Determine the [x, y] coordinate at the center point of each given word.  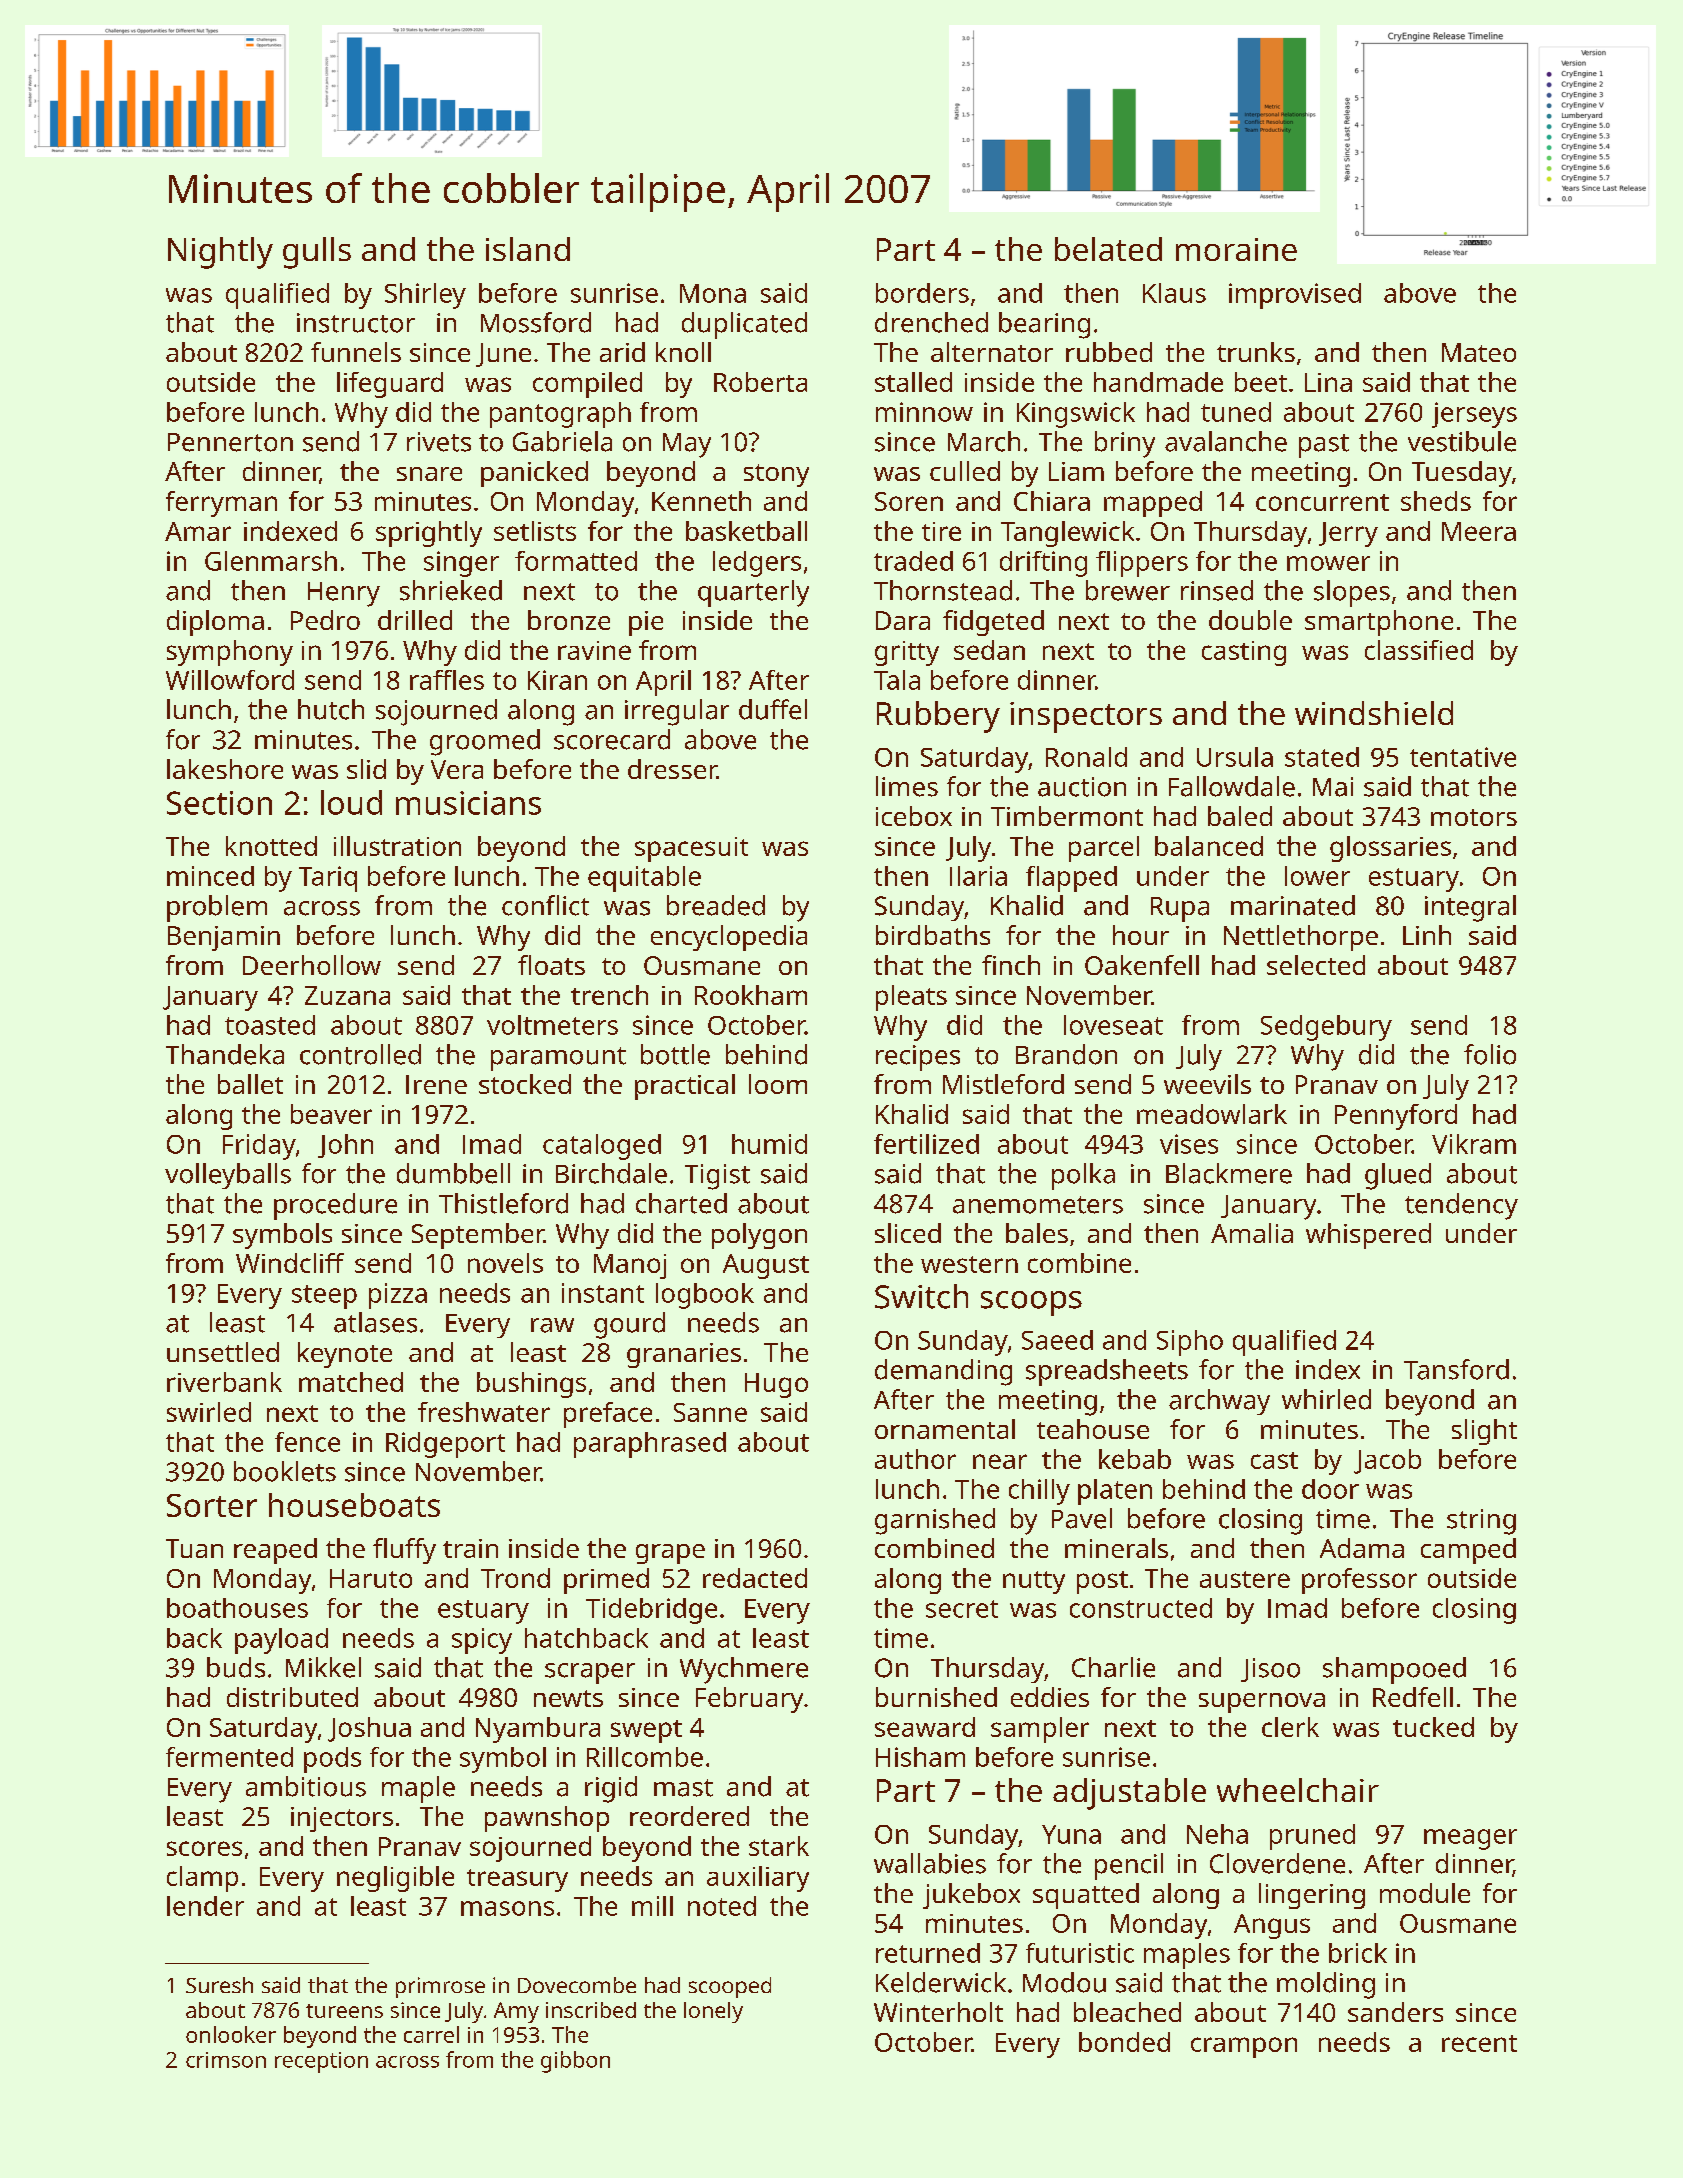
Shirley [425, 296]
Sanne [710, 1412]
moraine [1236, 249]
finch [1011, 965]
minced [210, 876]
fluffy [404, 1551]
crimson [226, 2060]
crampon [1244, 2047]
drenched [931, 322]
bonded [1124, 2042]
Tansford [1456, 1369]
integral [1470, 908]
